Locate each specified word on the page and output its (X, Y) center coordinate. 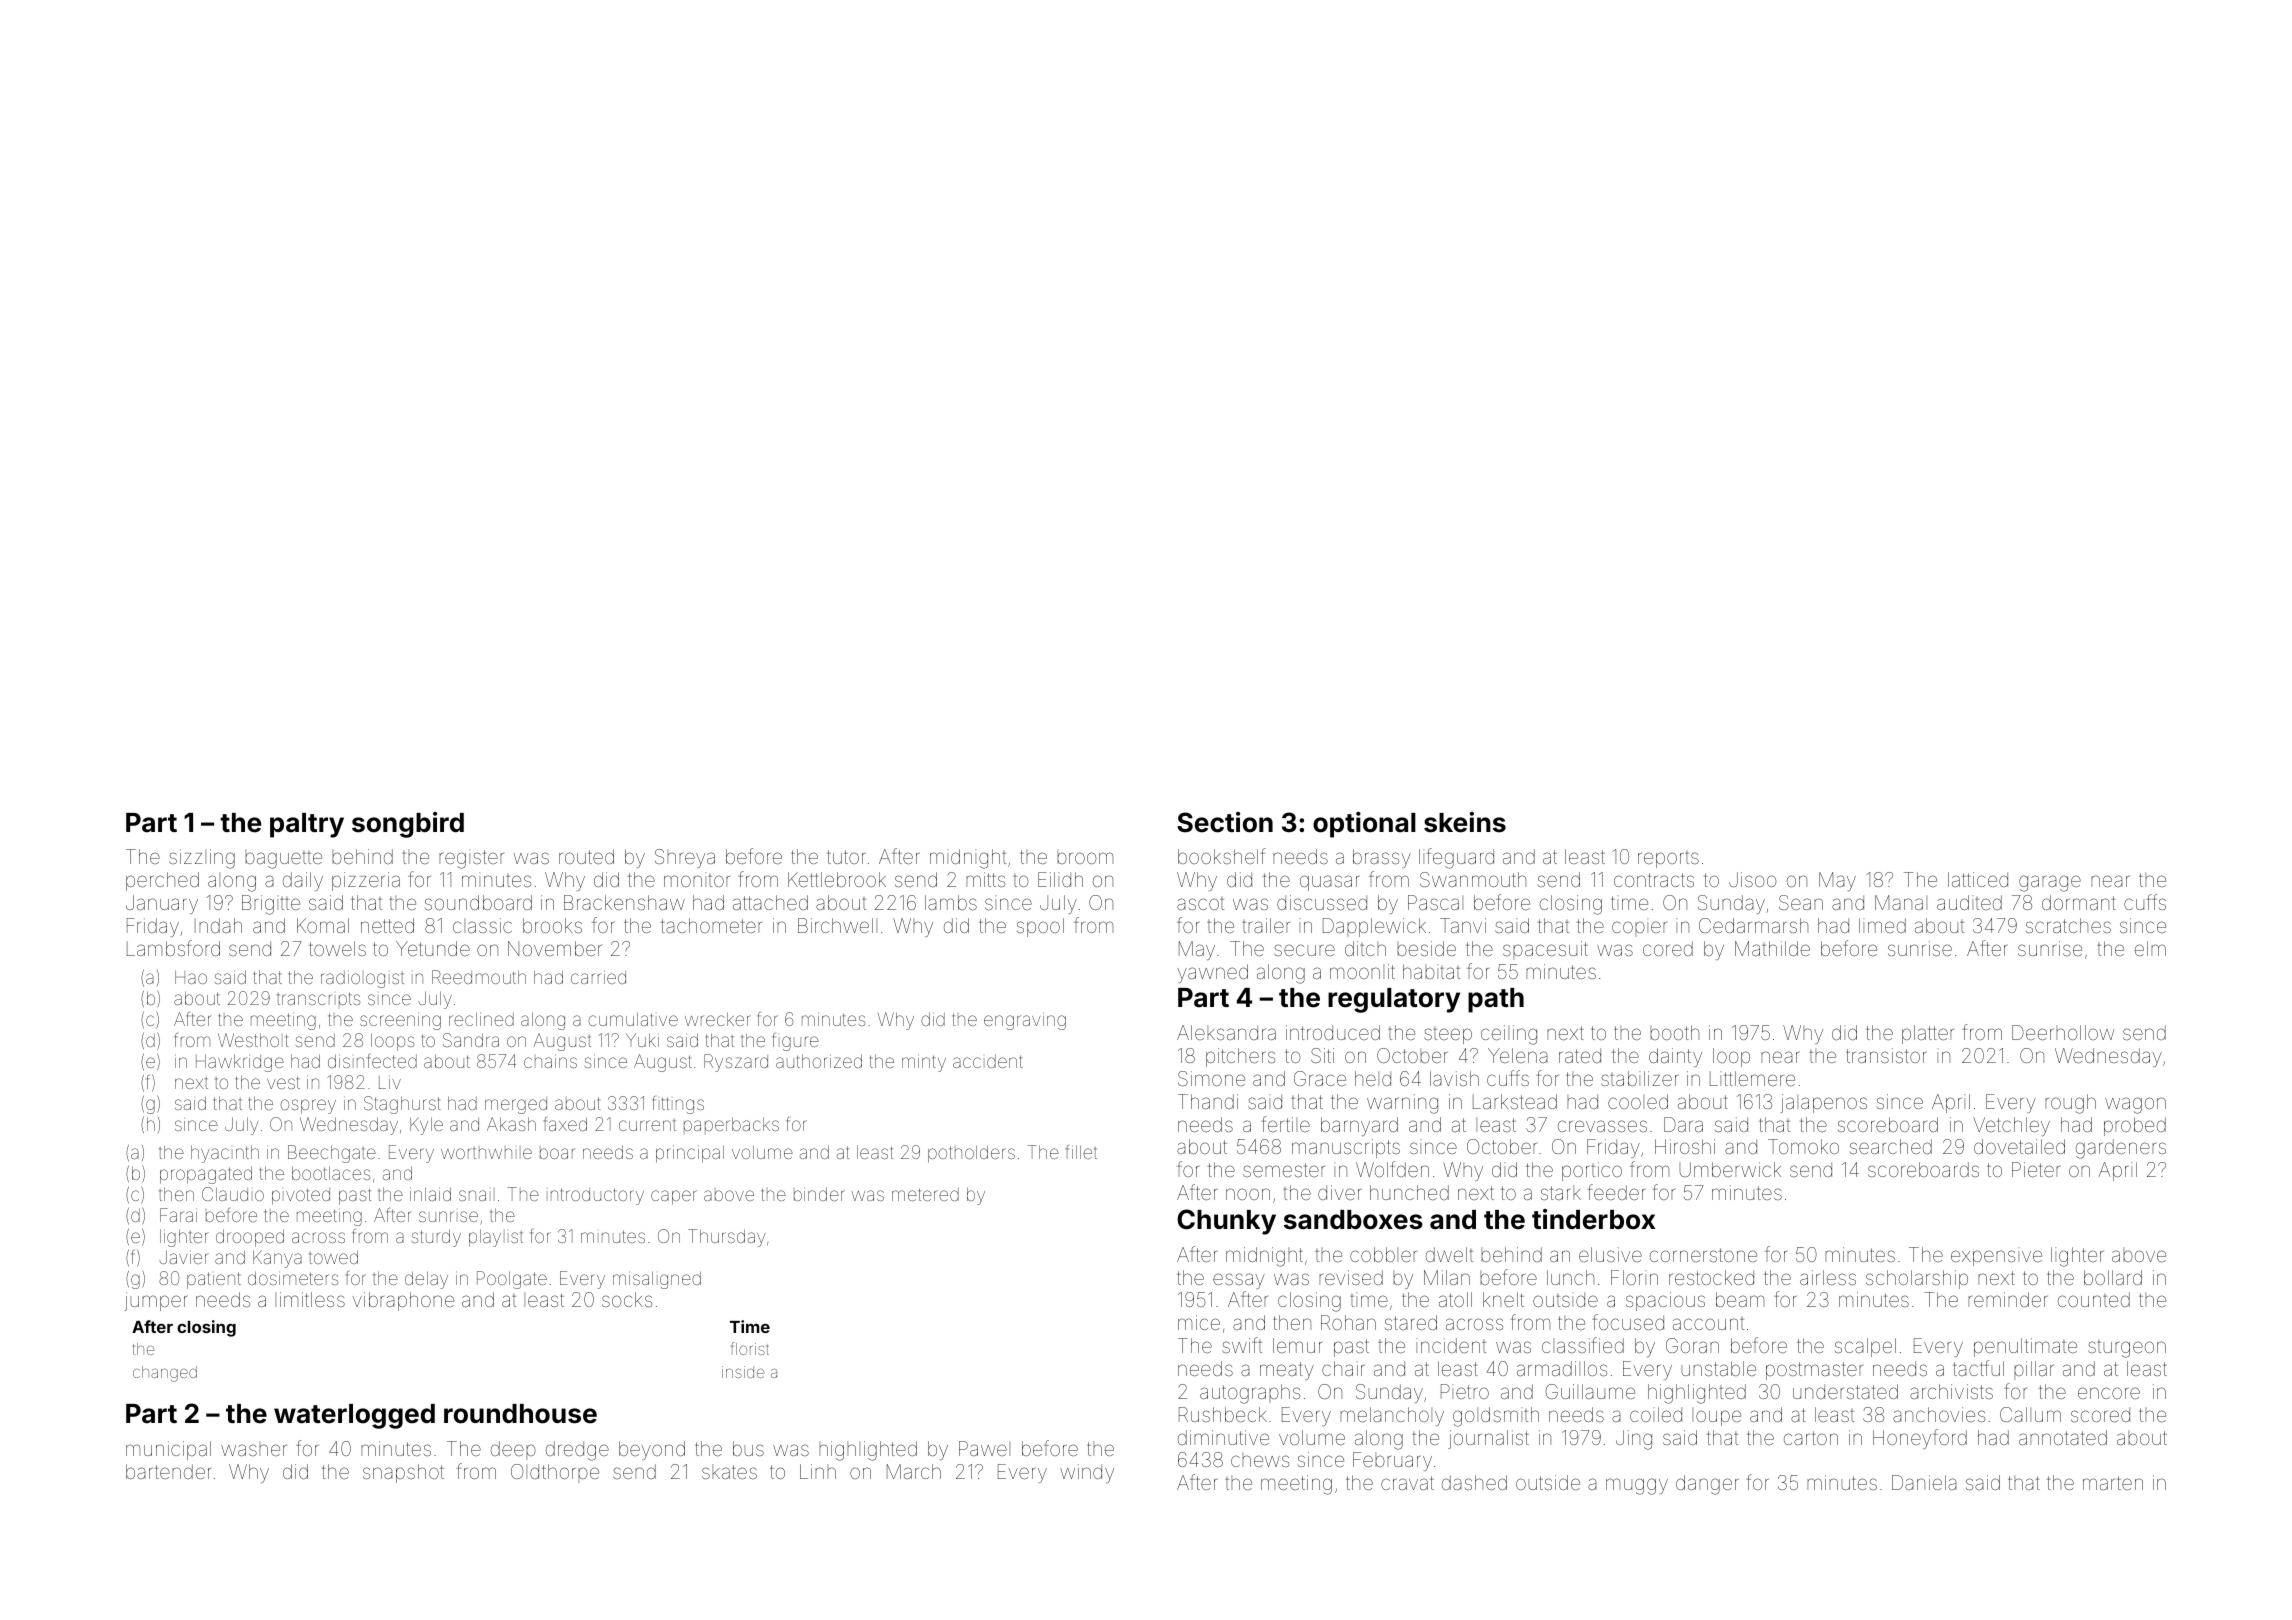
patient (214, 1280)
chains (550, 1062)
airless (1828, 1277)
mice (1199, 1322)
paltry (307, 825)
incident (1451, 1345)
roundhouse (520, 1414)
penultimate (2025, 1347)
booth (1674, 1032)
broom (1085, 857)
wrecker (718, 1019)
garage (2050, 883)
